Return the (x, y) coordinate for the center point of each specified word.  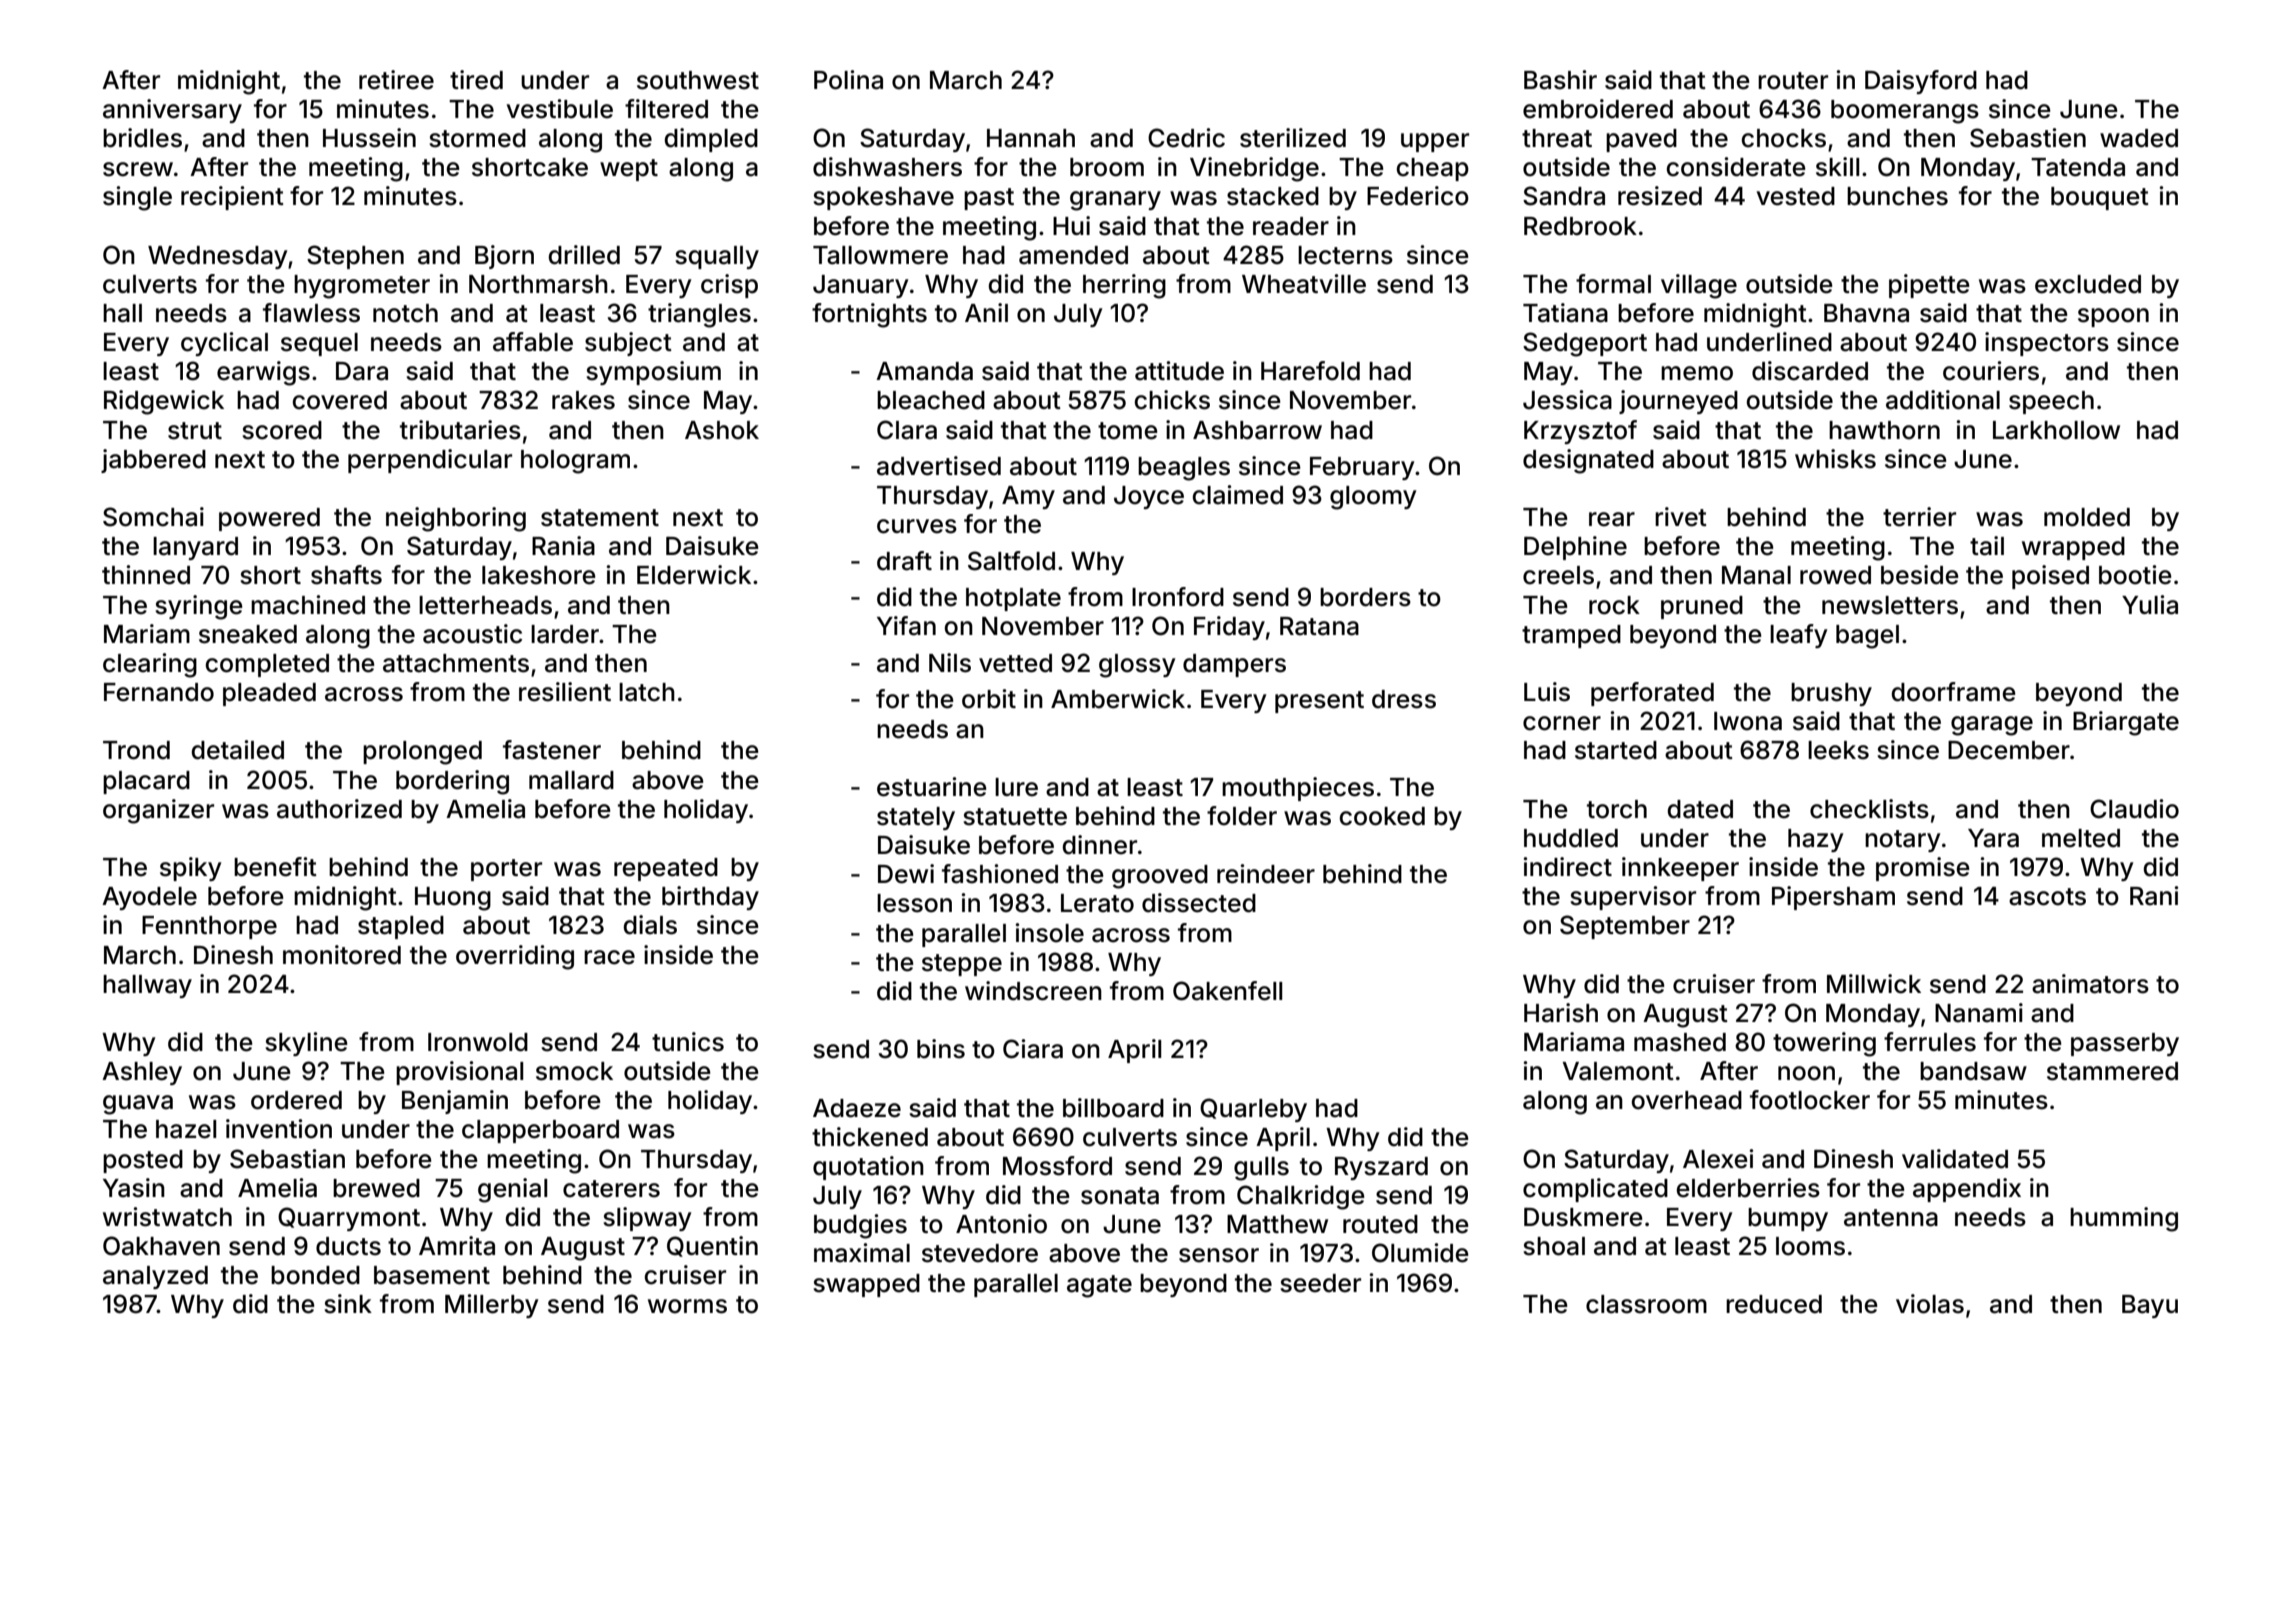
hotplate (1013, 599)
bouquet (2100, 198)
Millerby (491, 1306)
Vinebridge (1254, 169)
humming (2124, 1219)
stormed (477, 138)
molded (2087, 517)
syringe (199, 607)
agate (1099, 1286)
